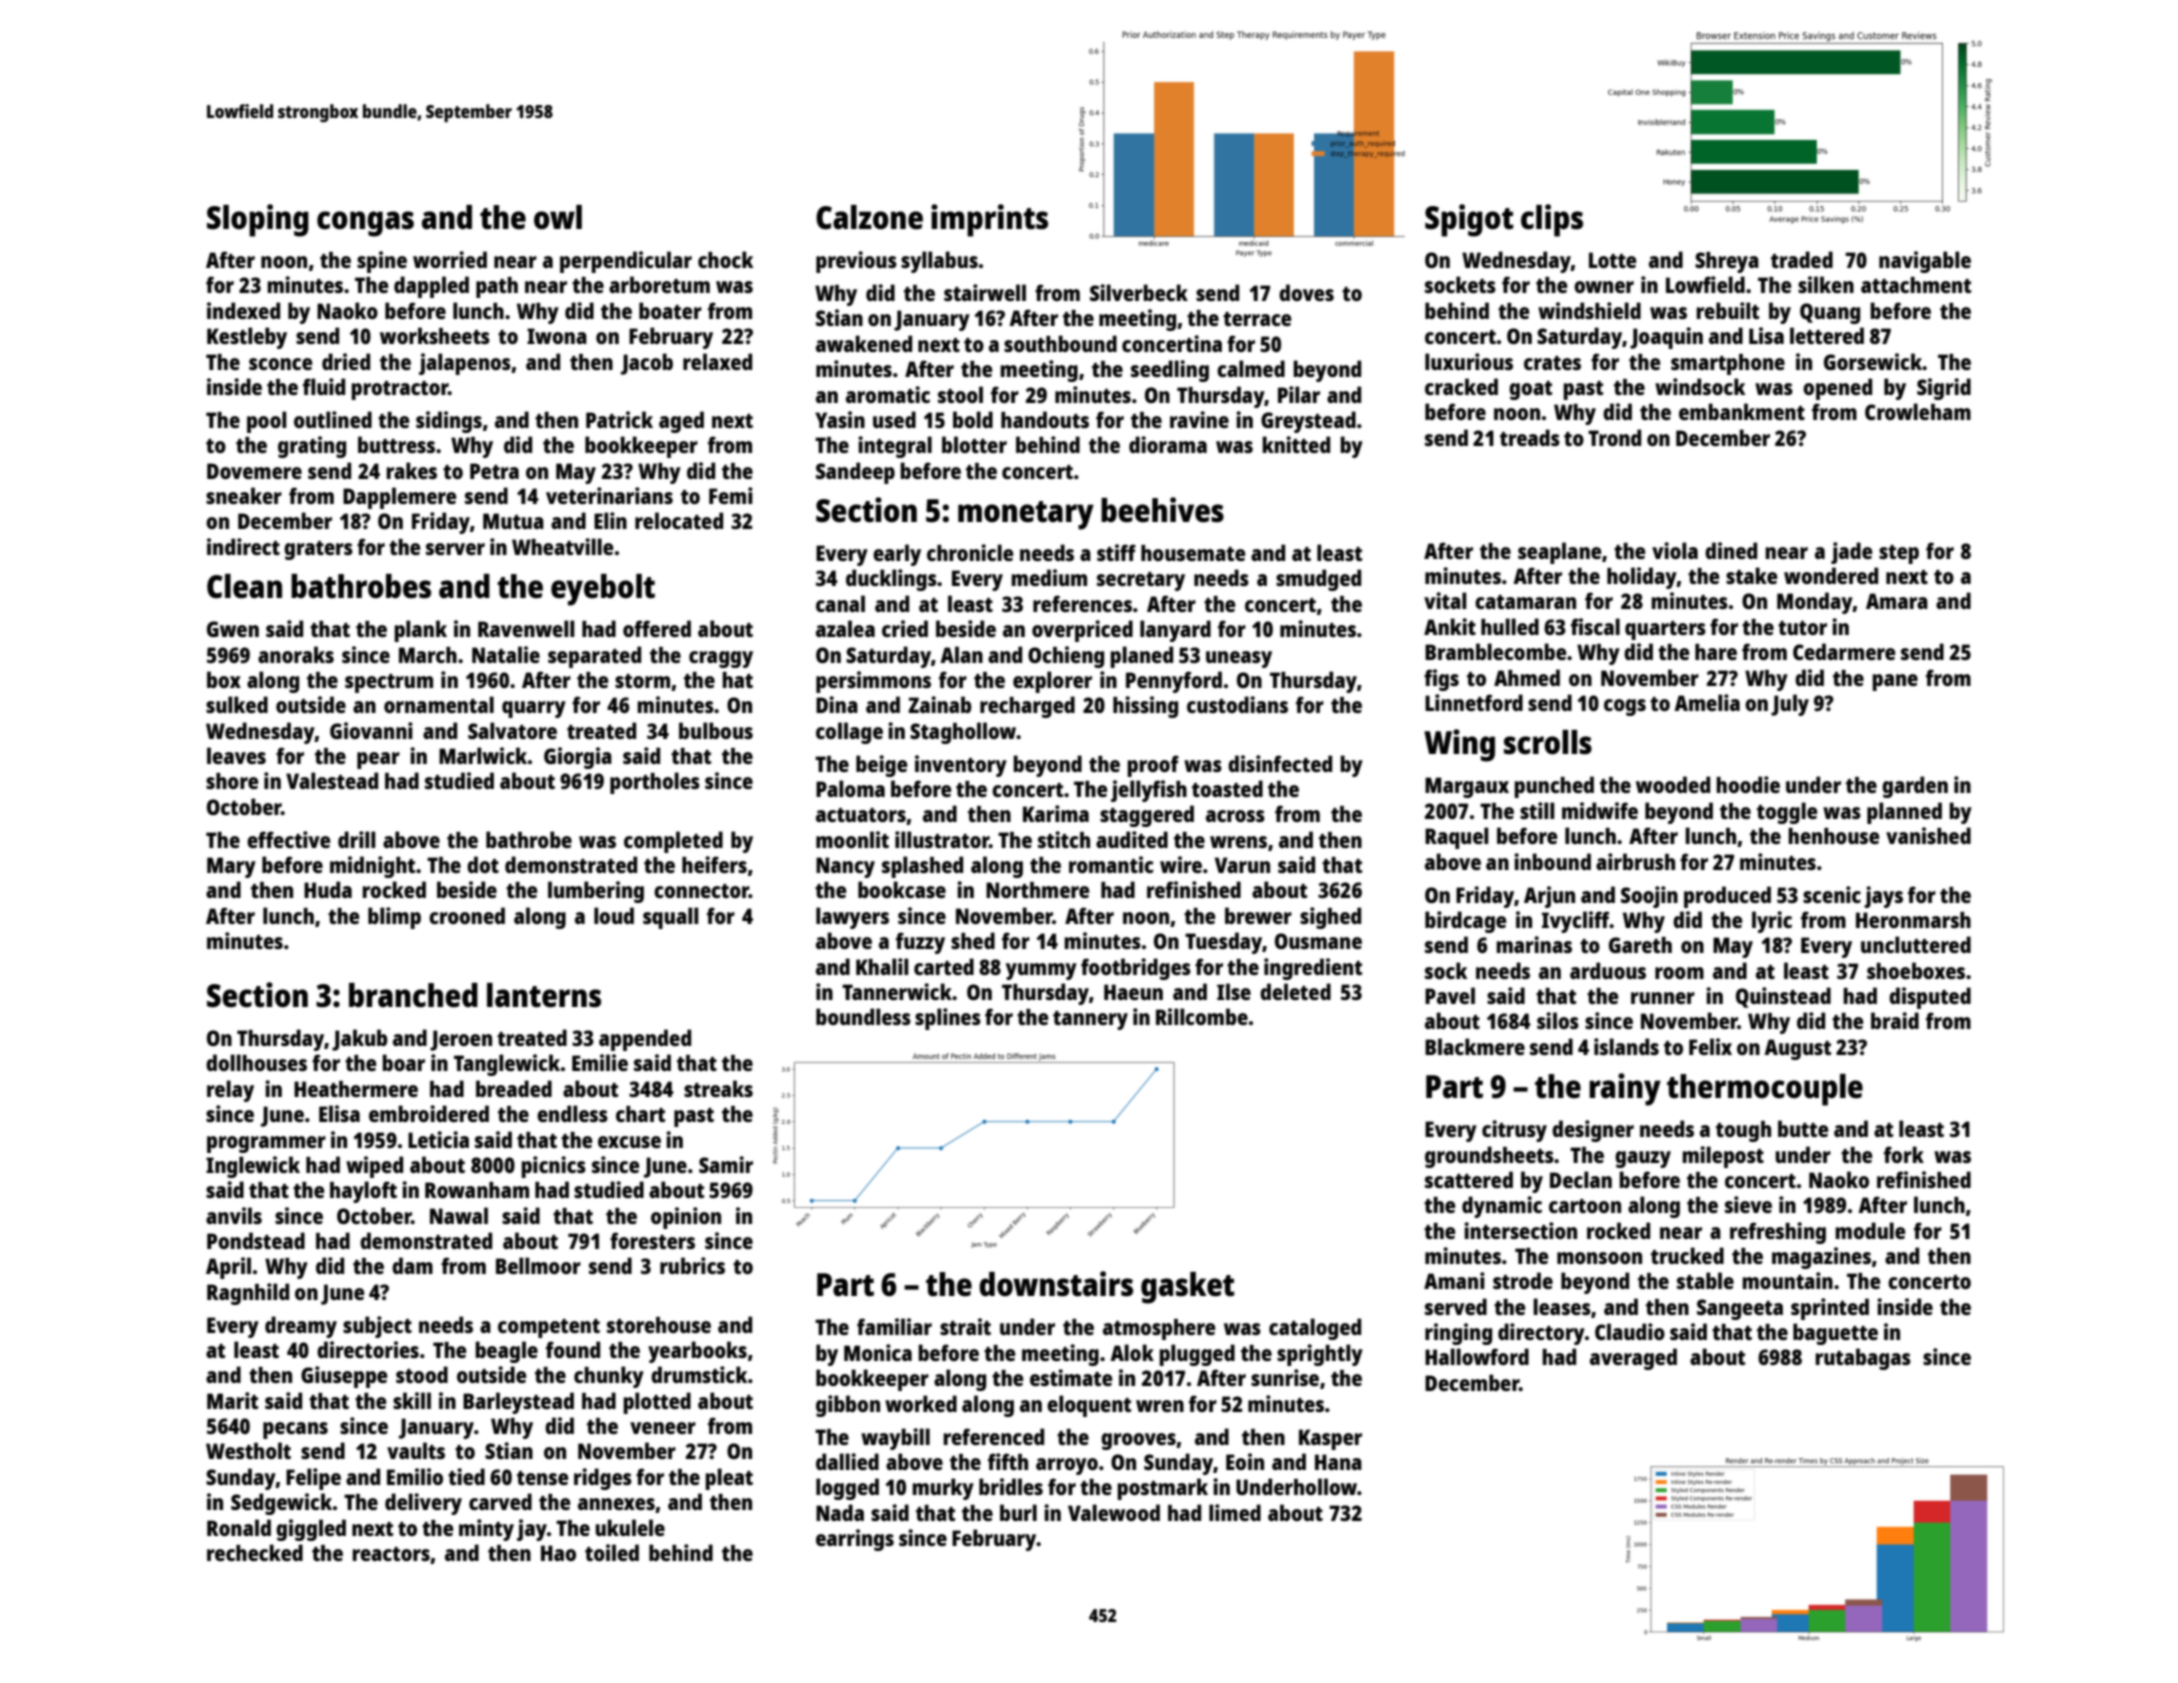  Describe the element at coordinates (869, 217) in the page. I see `Calzone` at that location.
